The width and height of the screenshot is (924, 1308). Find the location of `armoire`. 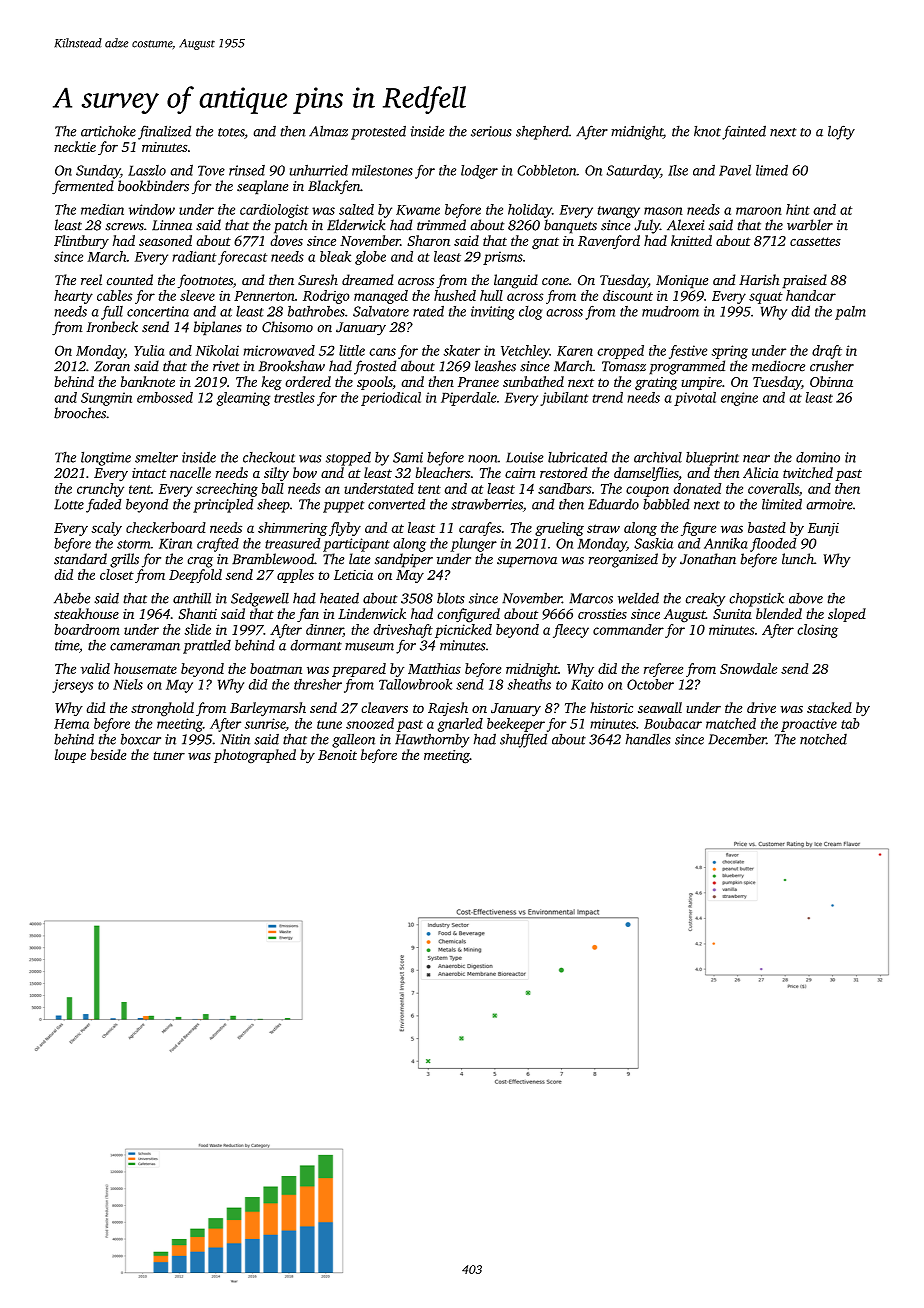

armoire is located at coordinates (829, 504).
